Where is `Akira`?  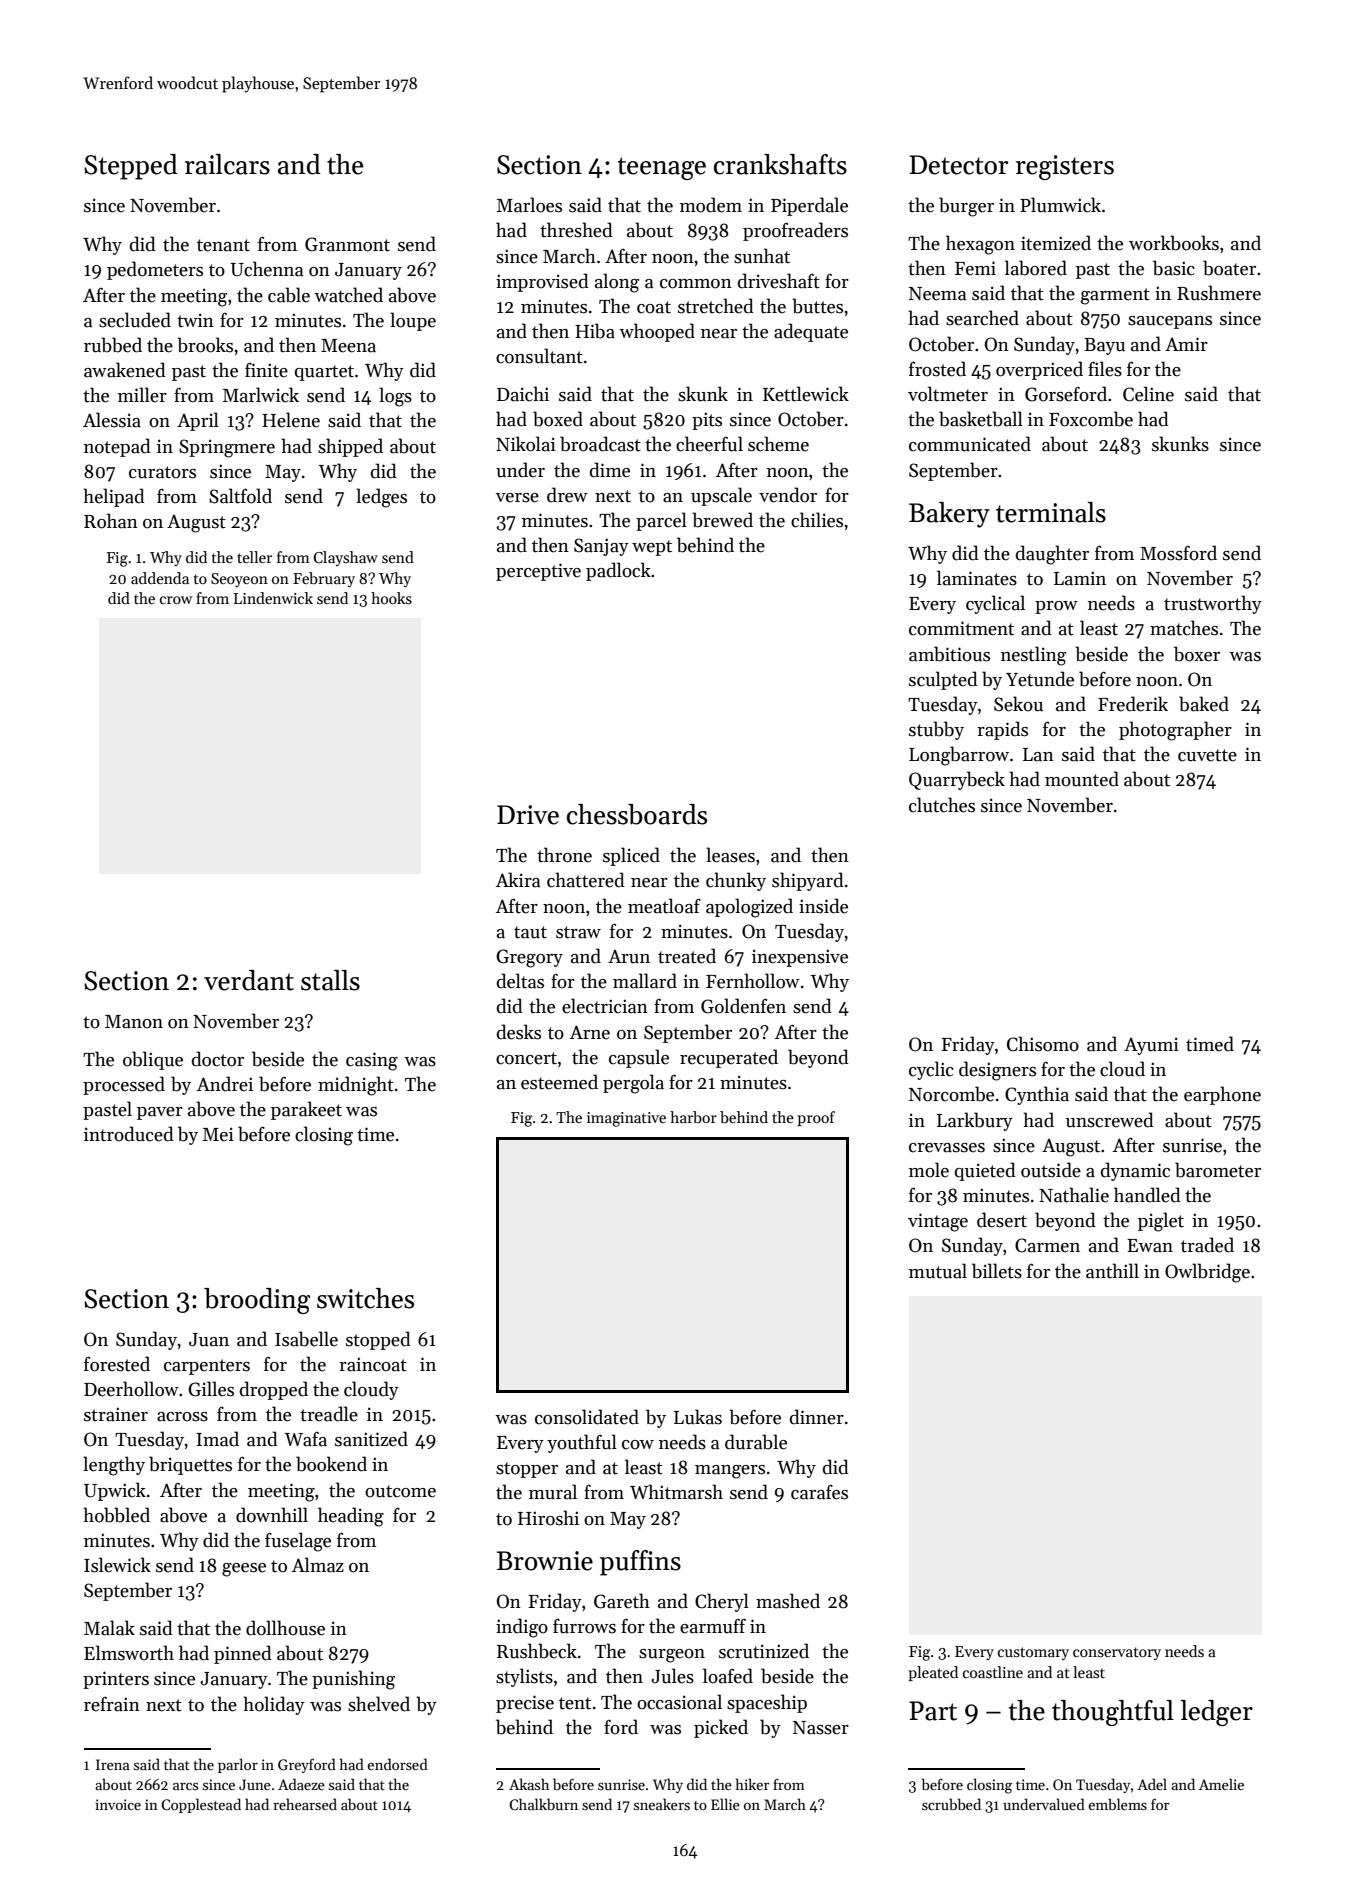 Akira is located at coordinates (518, 880).
